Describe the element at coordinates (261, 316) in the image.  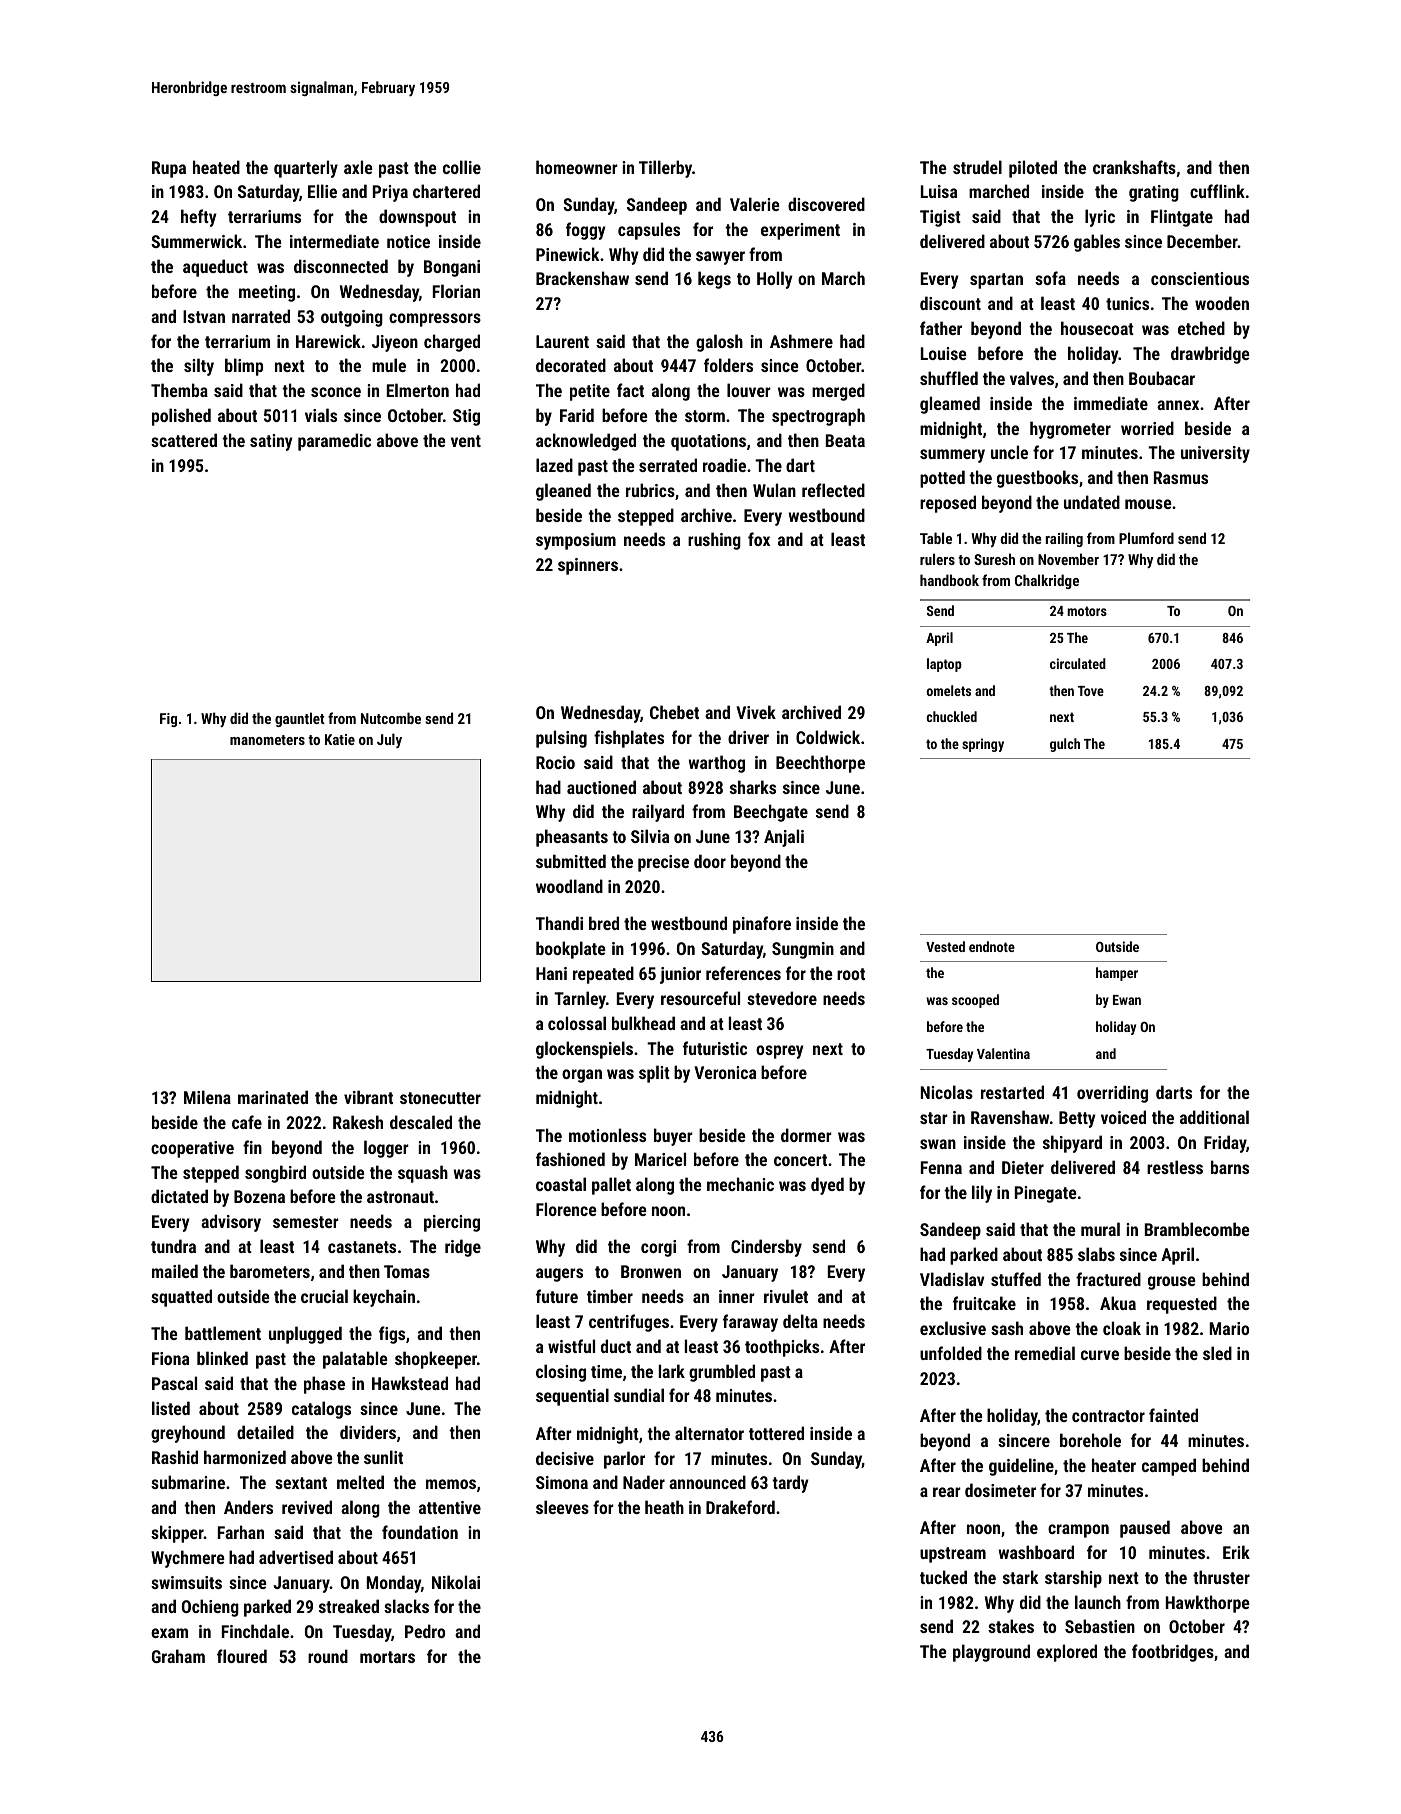
I see `narrated` at that location.
